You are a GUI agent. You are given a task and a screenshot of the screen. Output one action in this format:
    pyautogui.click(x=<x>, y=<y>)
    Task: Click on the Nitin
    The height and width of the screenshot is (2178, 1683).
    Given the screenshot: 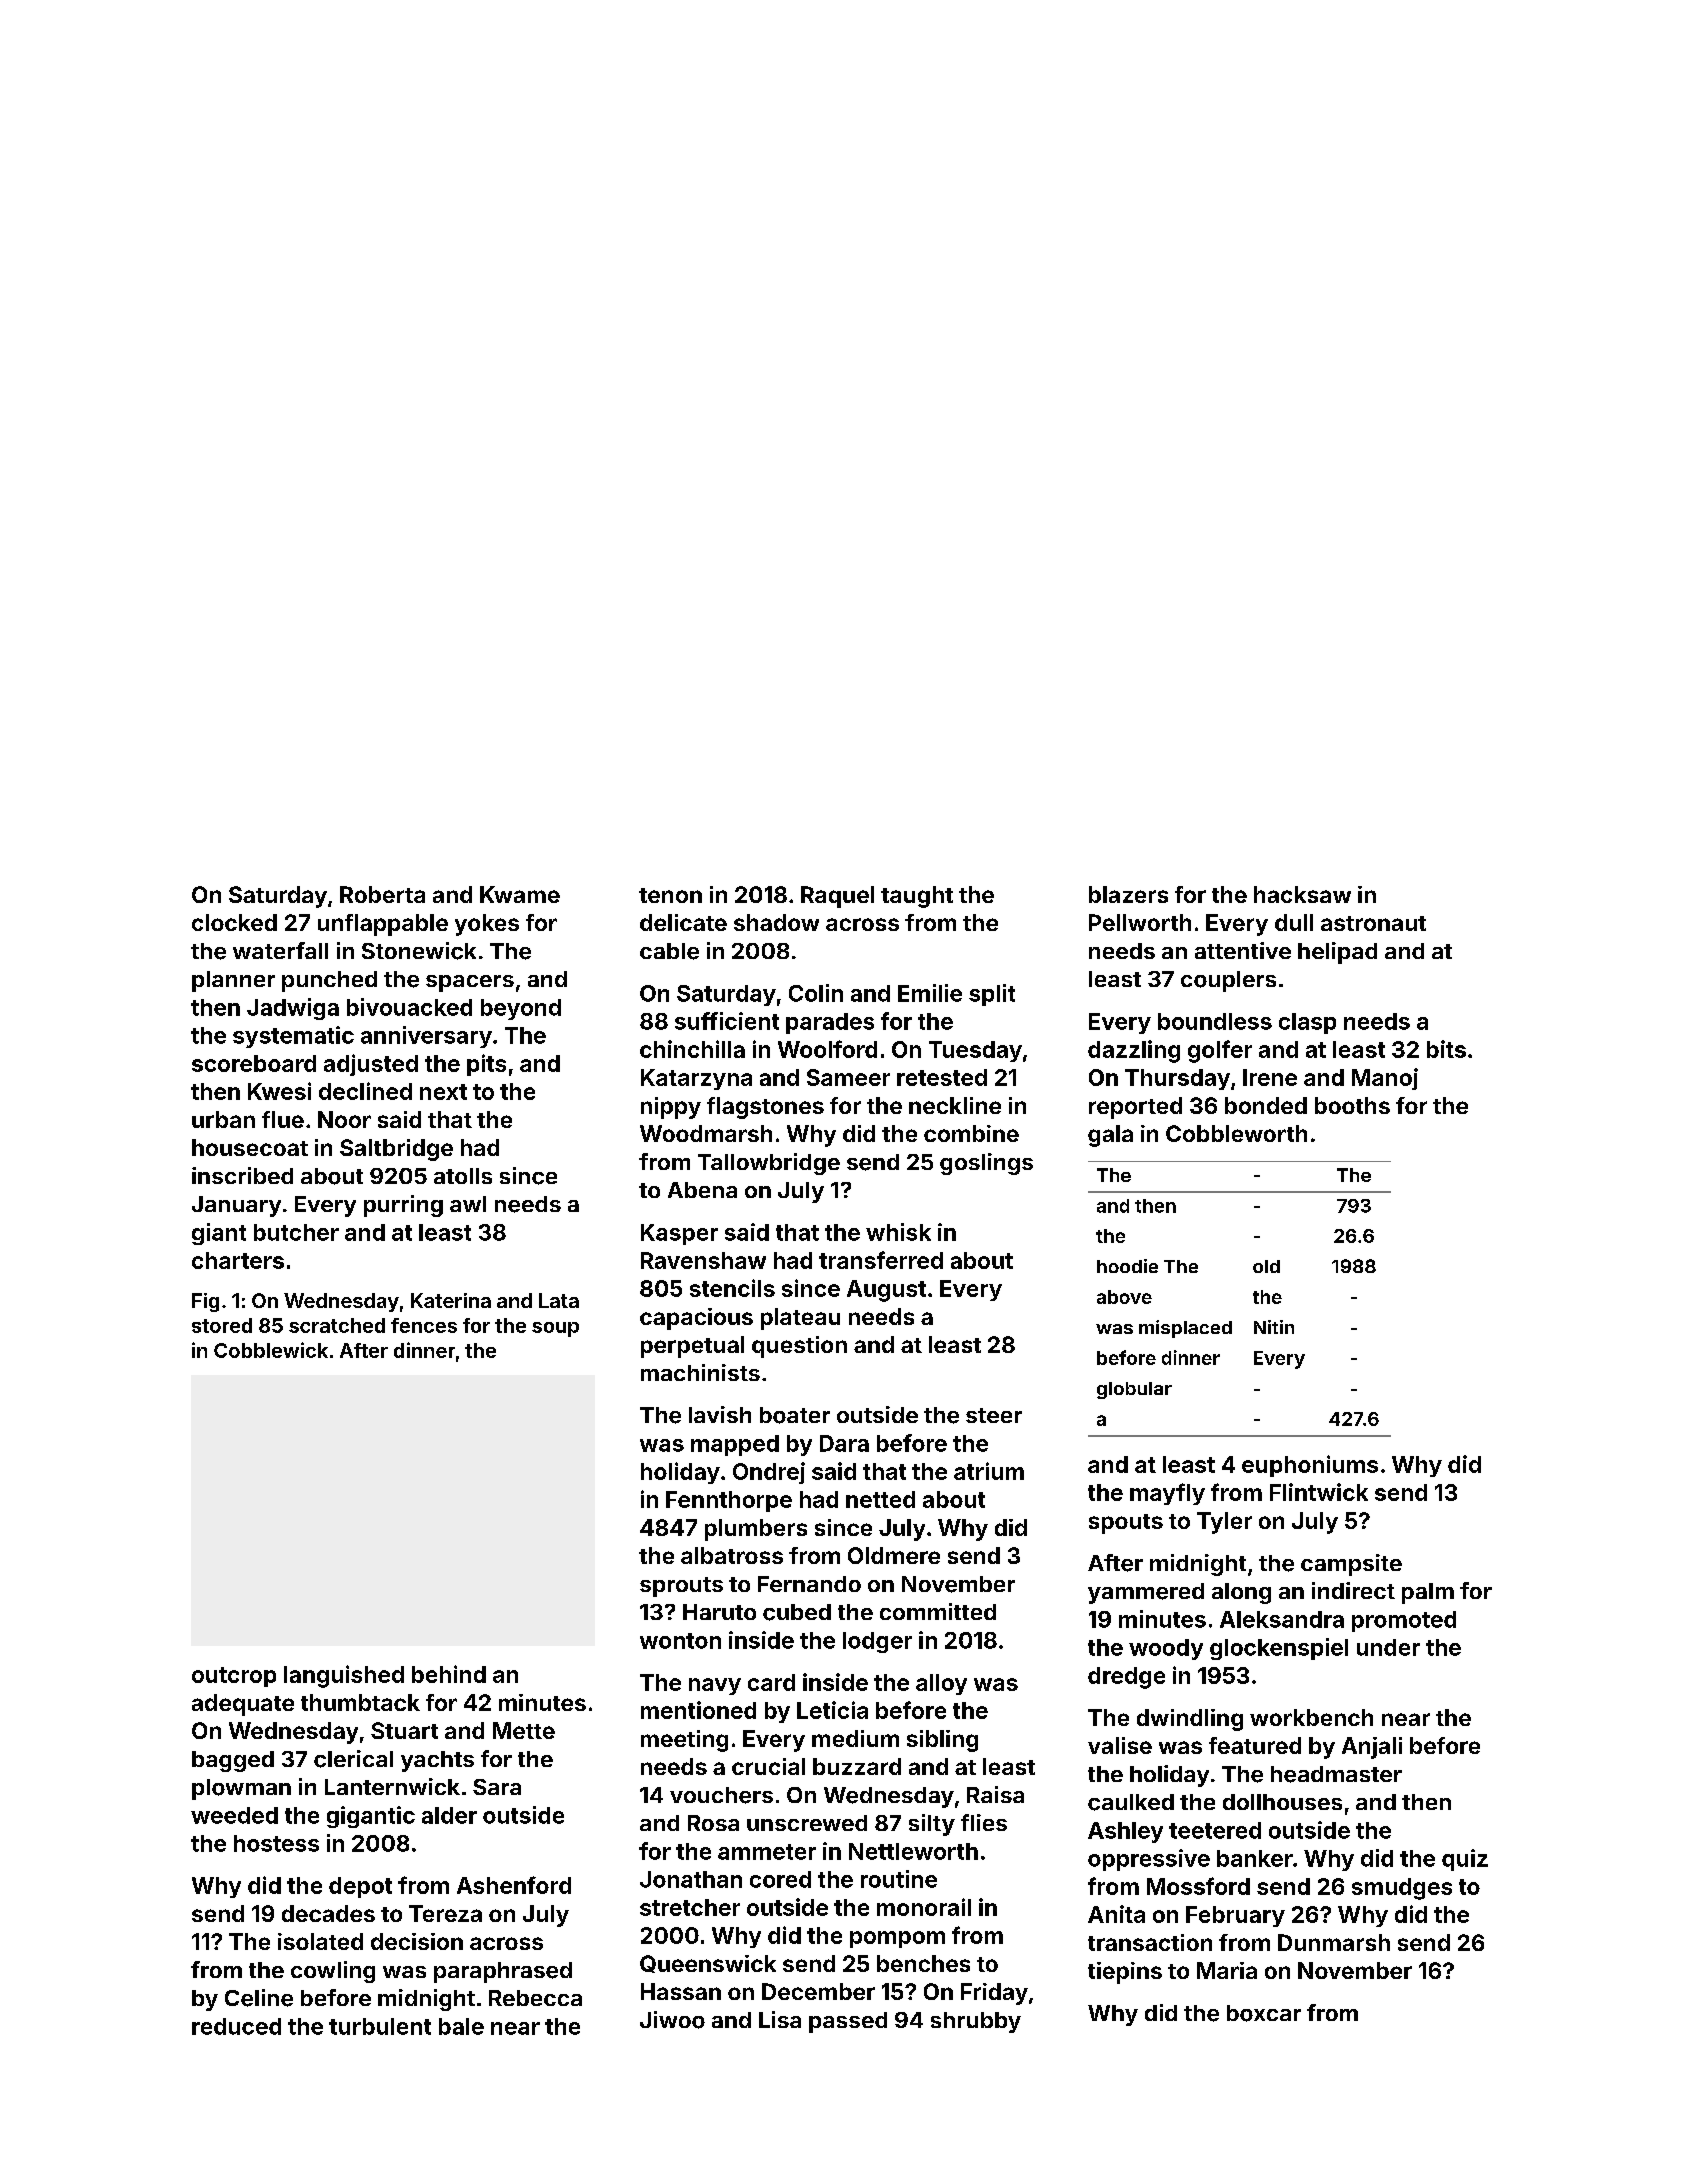 What is the action you would take?
    pyautogui.click(x=1274, y=1327)
